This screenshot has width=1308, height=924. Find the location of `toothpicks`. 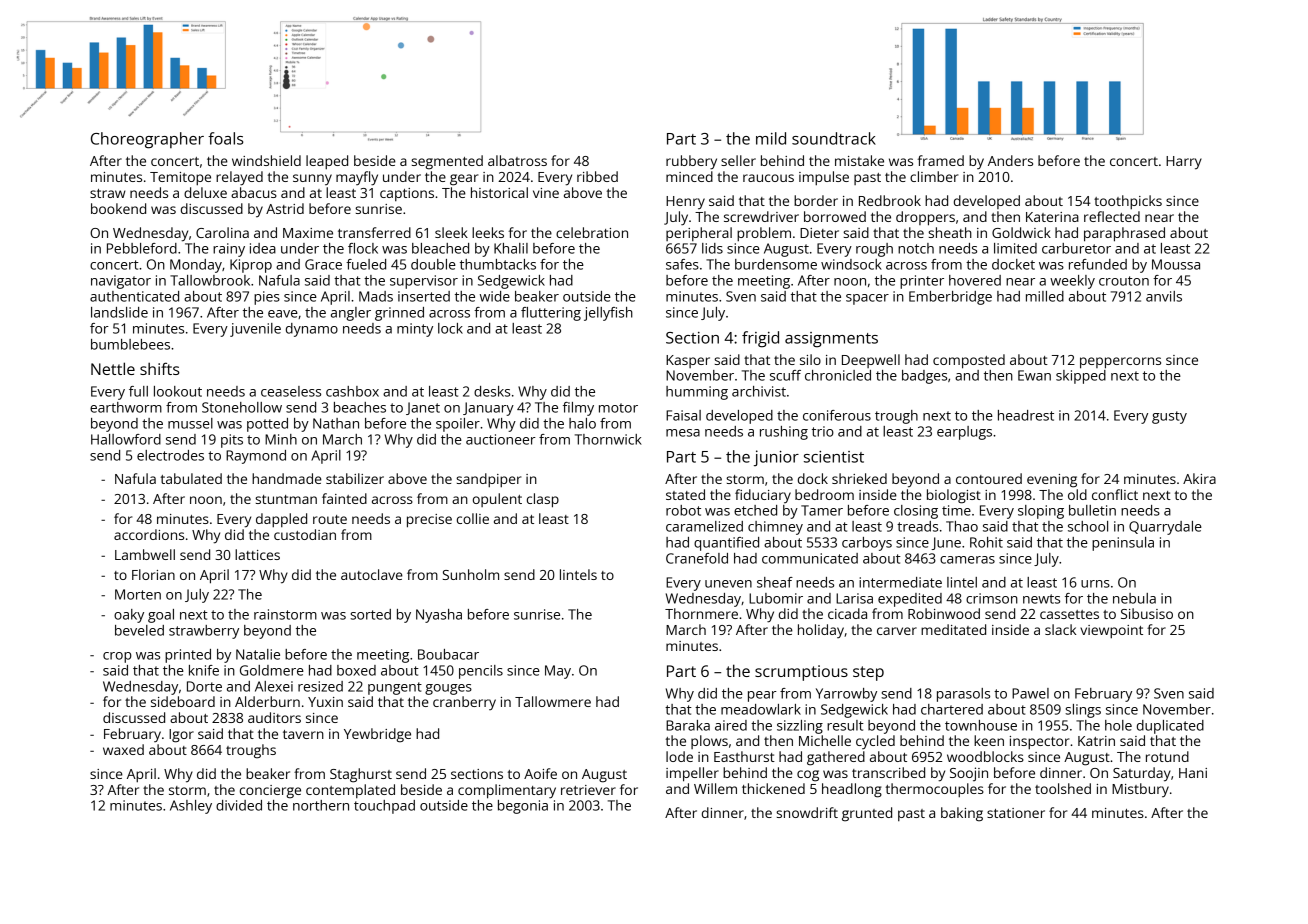

toothpicks is located at coordinates (1128, 202).
